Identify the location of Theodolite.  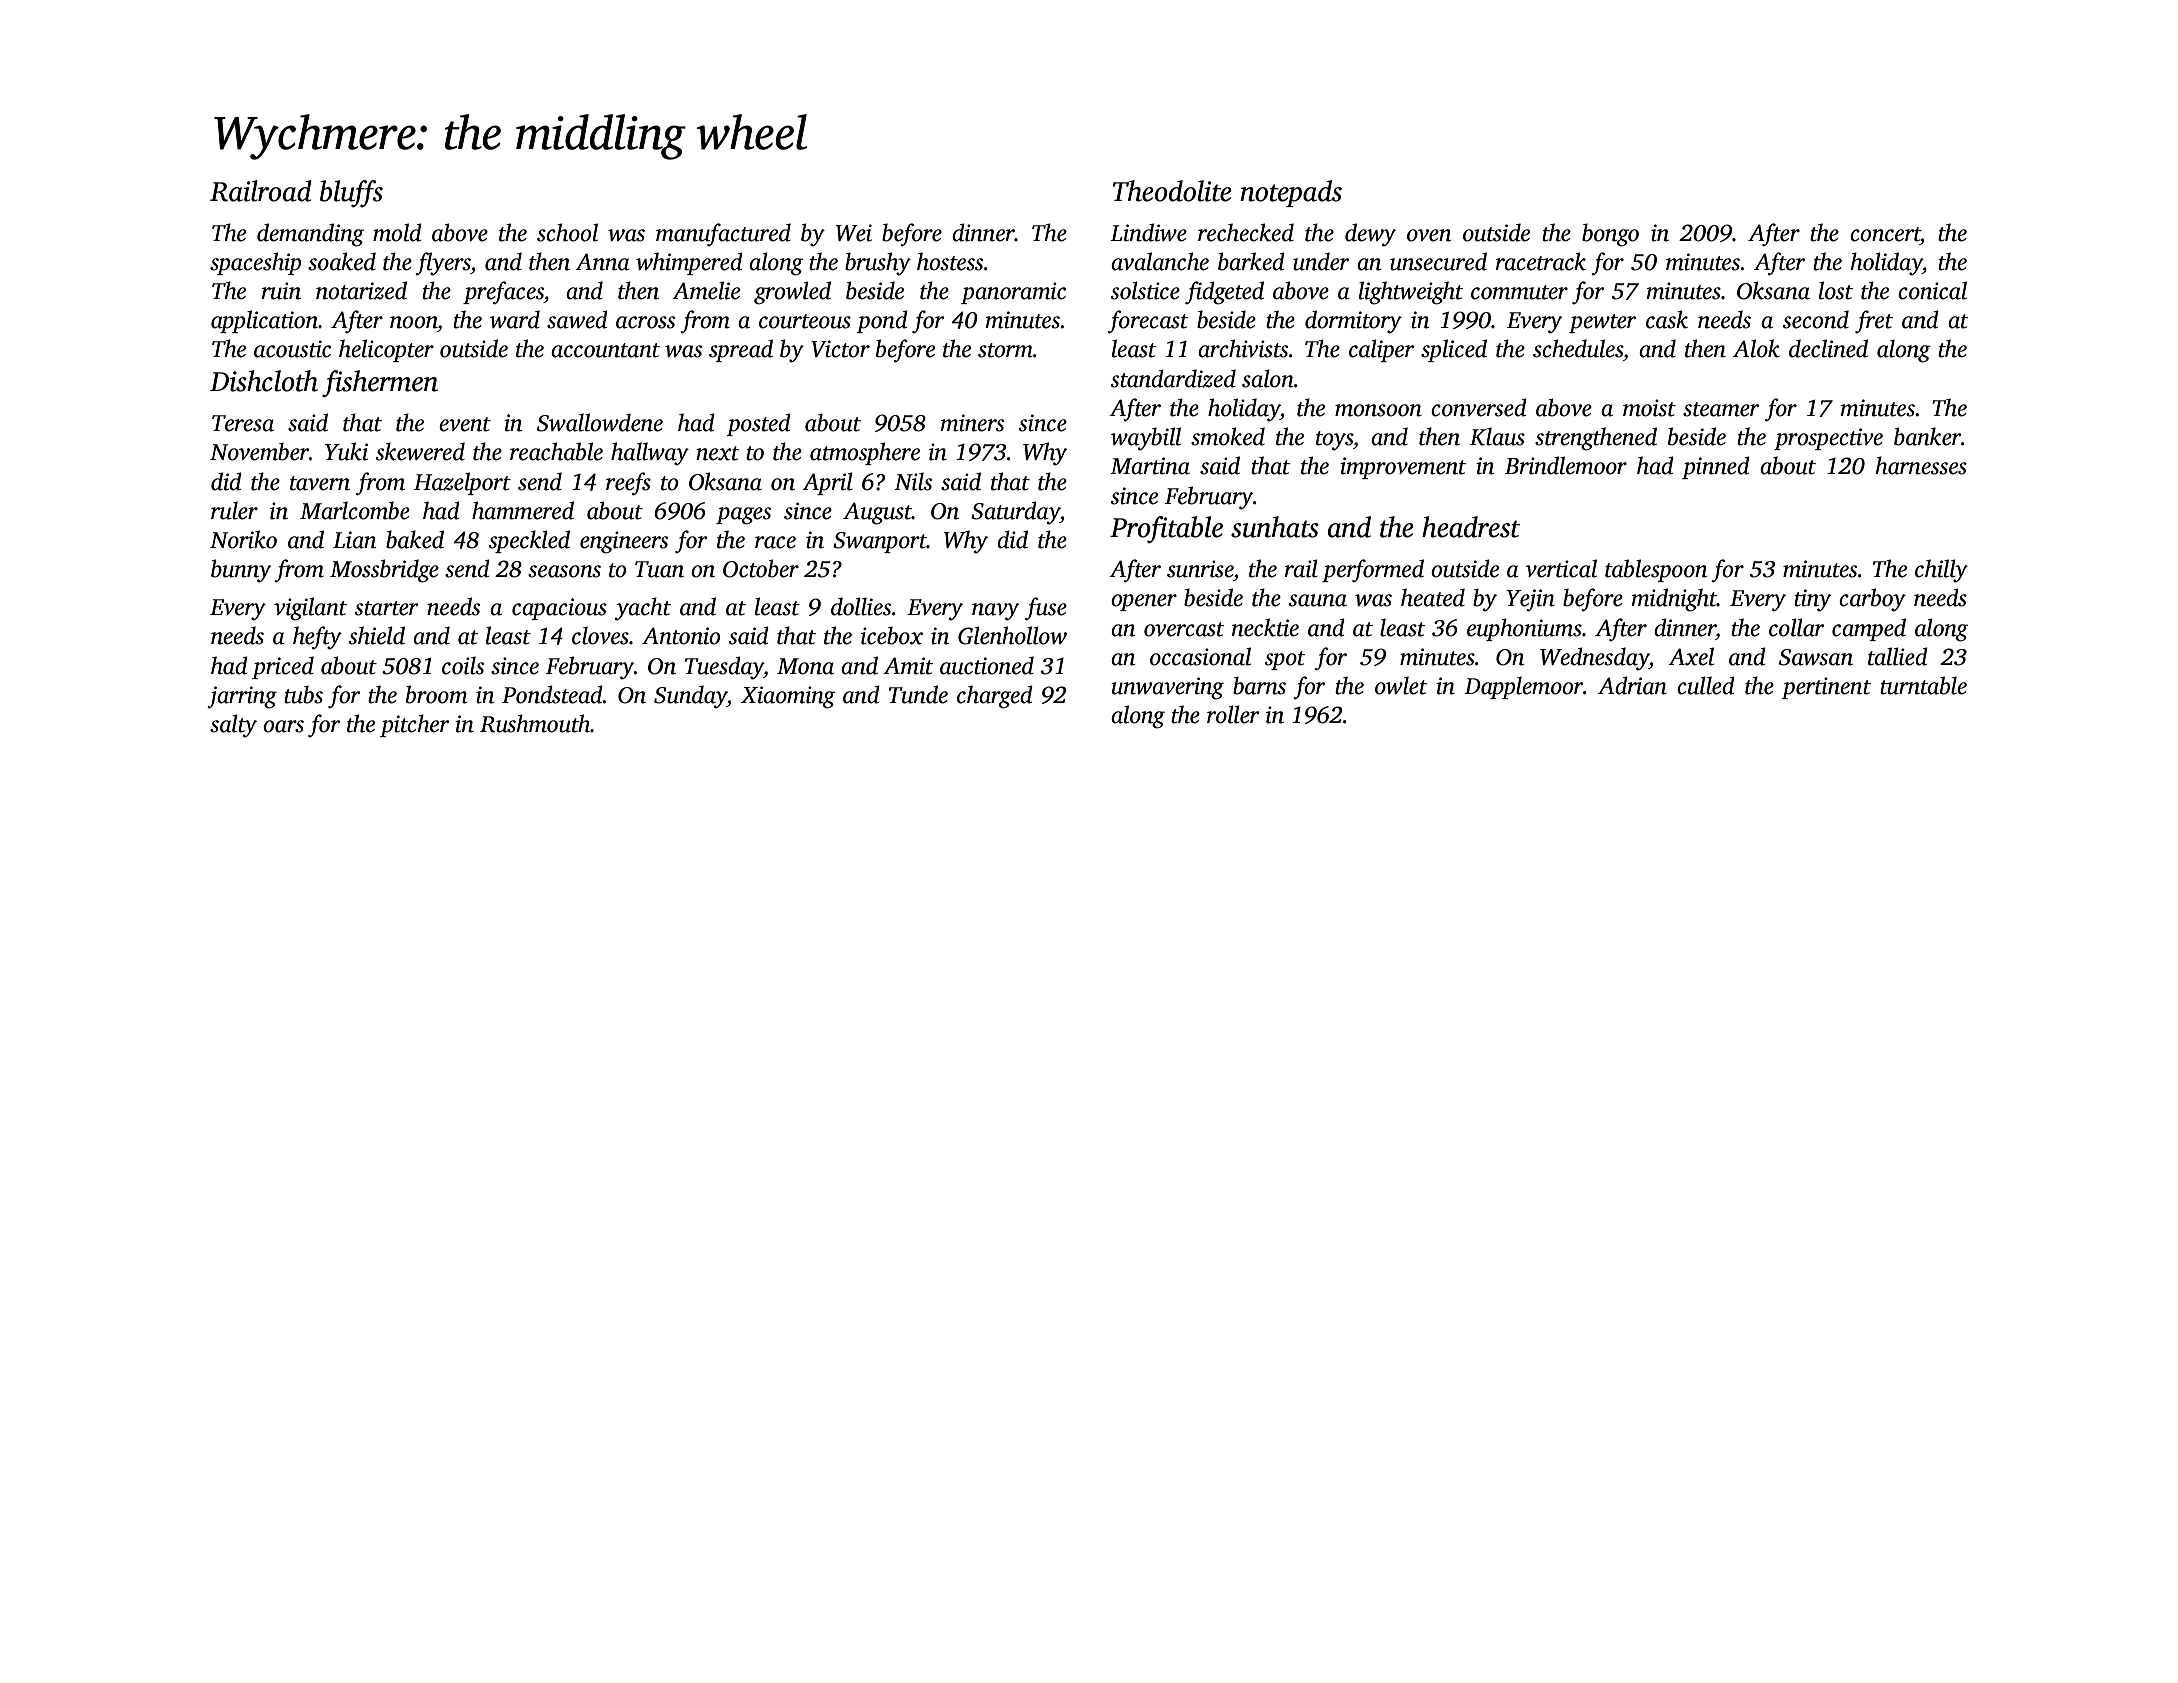
(1172, 191).
